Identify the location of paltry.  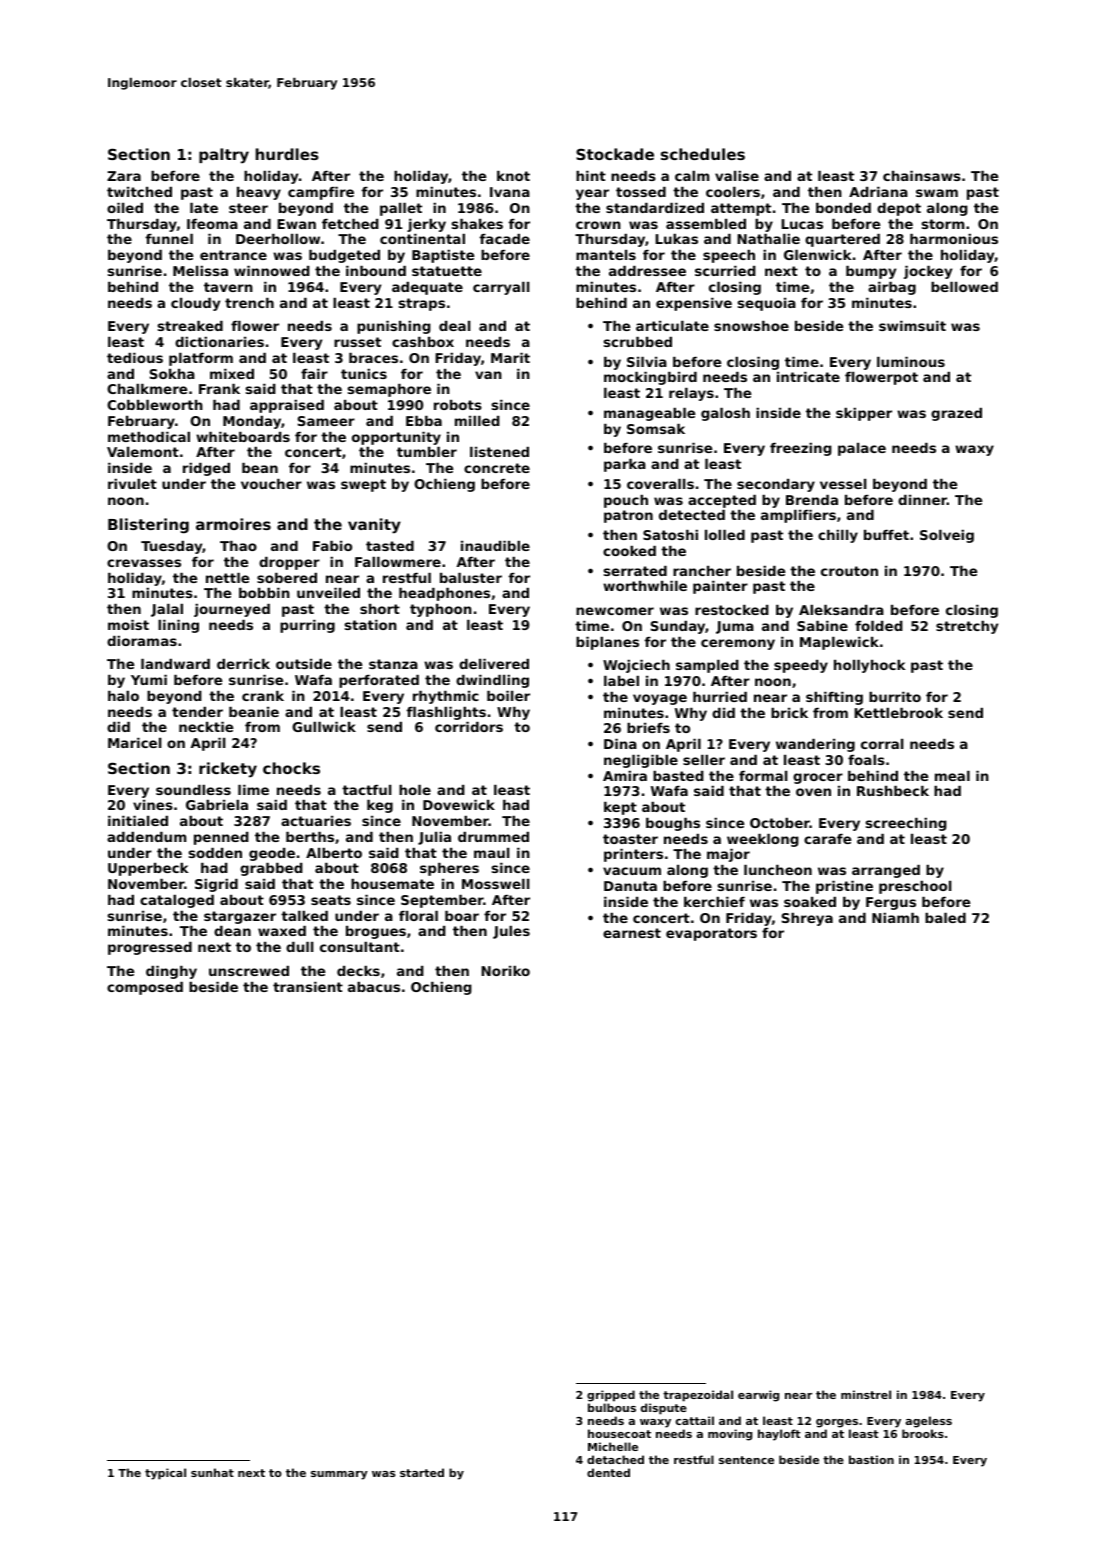
(224, 156).
